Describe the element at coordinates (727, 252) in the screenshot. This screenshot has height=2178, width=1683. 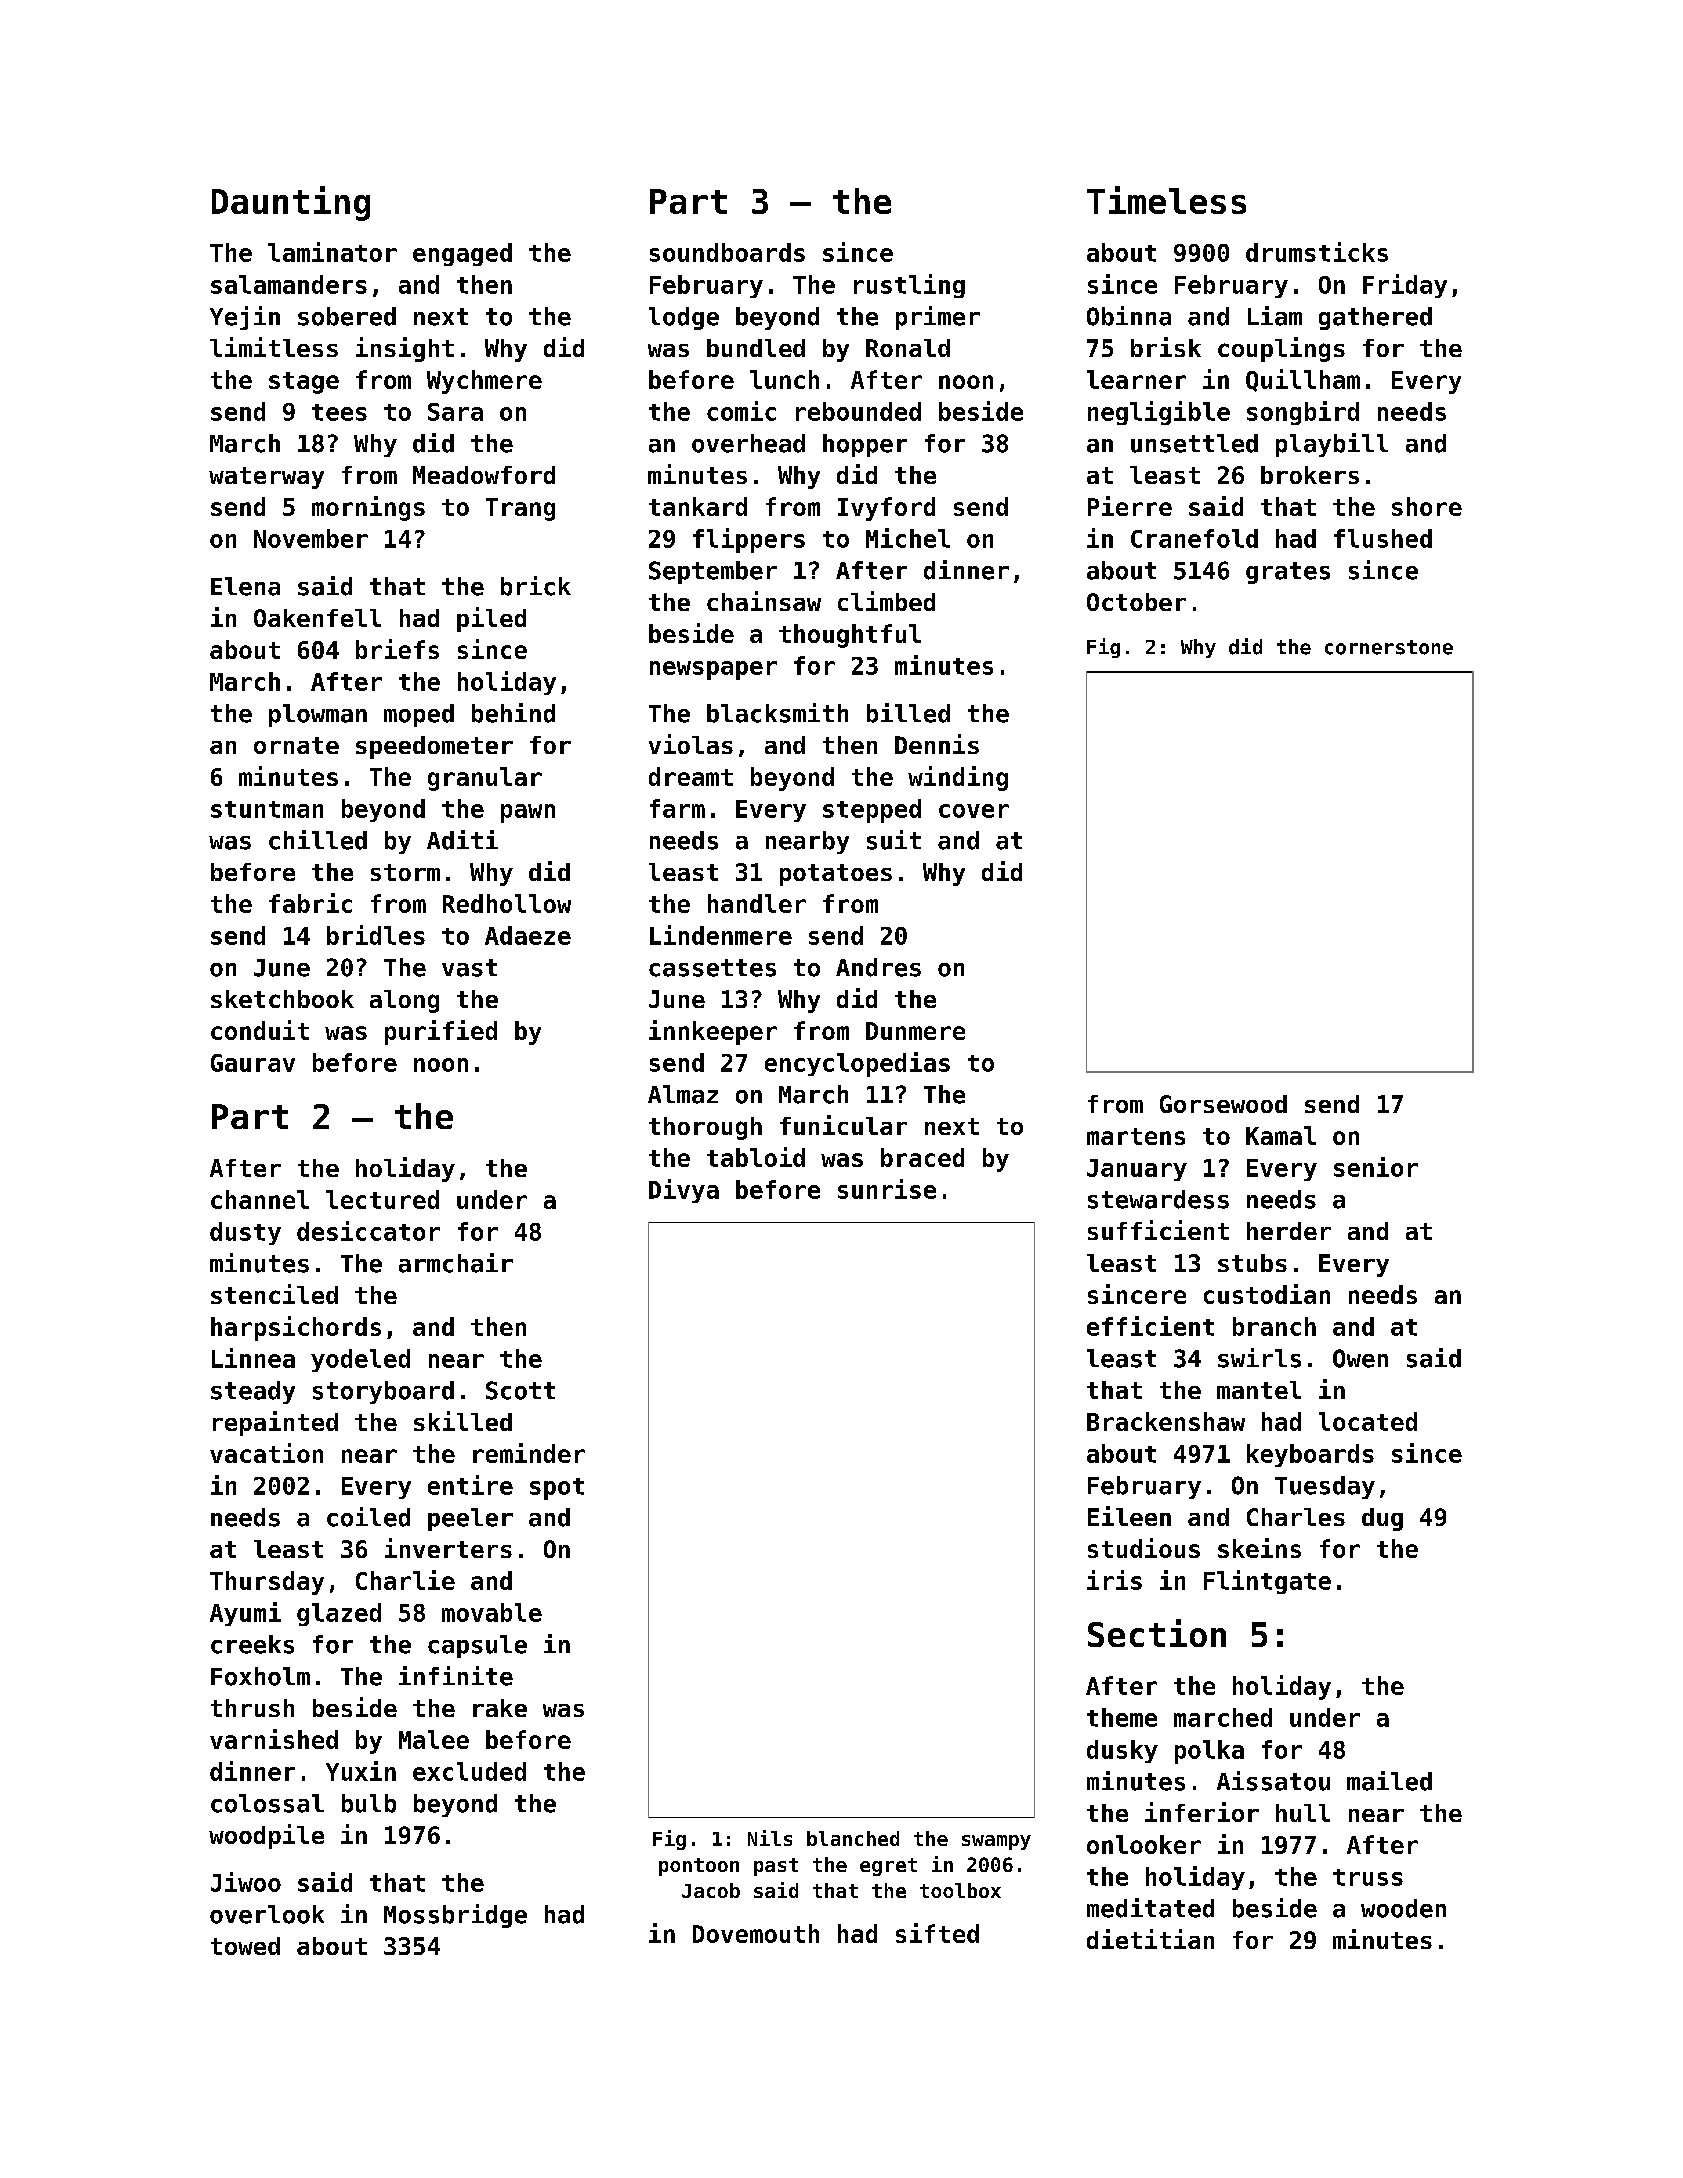
I see `soundboards` at that location.
